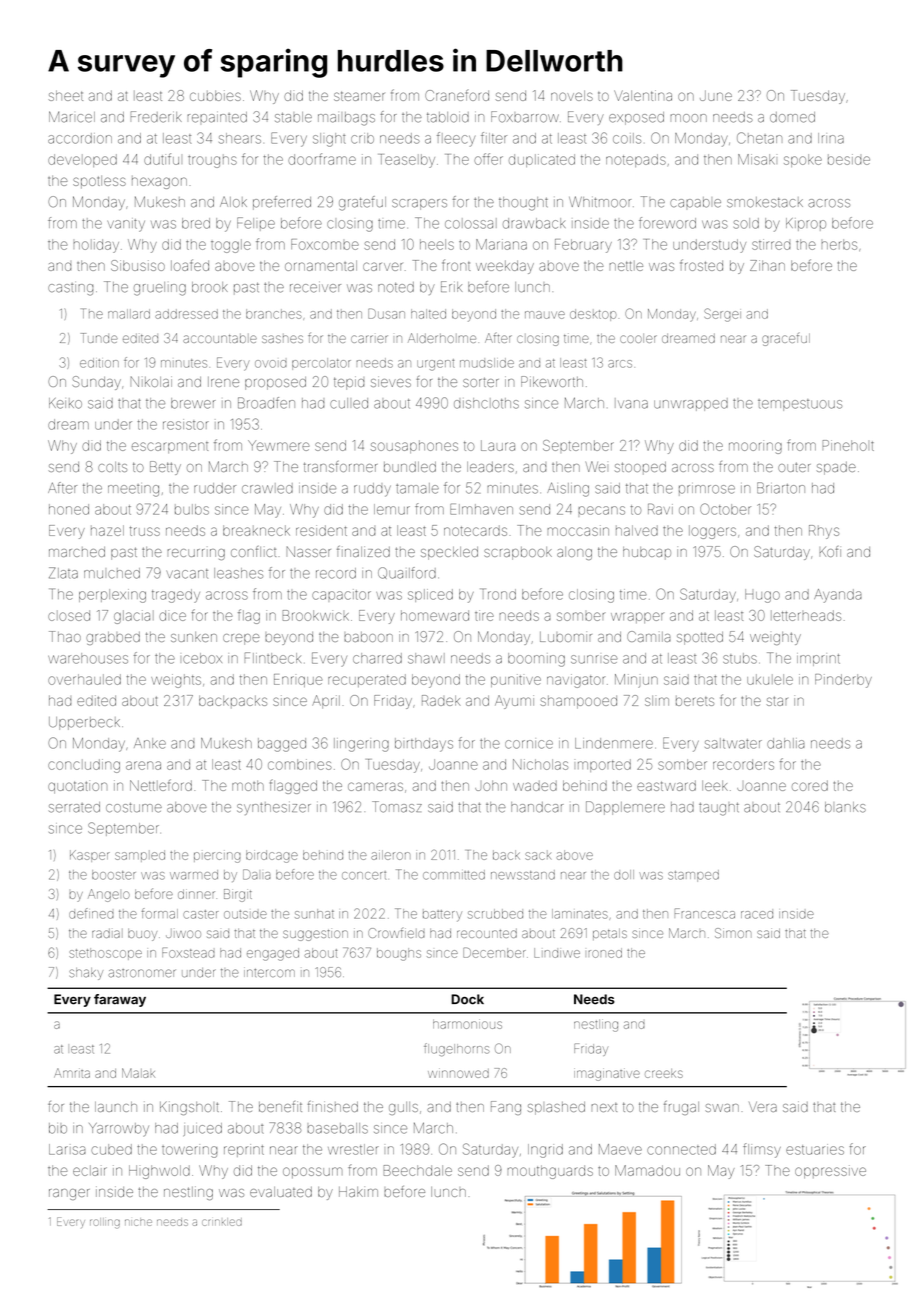  Describe the element at coordinates (457, 95) in the screenshot. I see `Craneford` at that location.
